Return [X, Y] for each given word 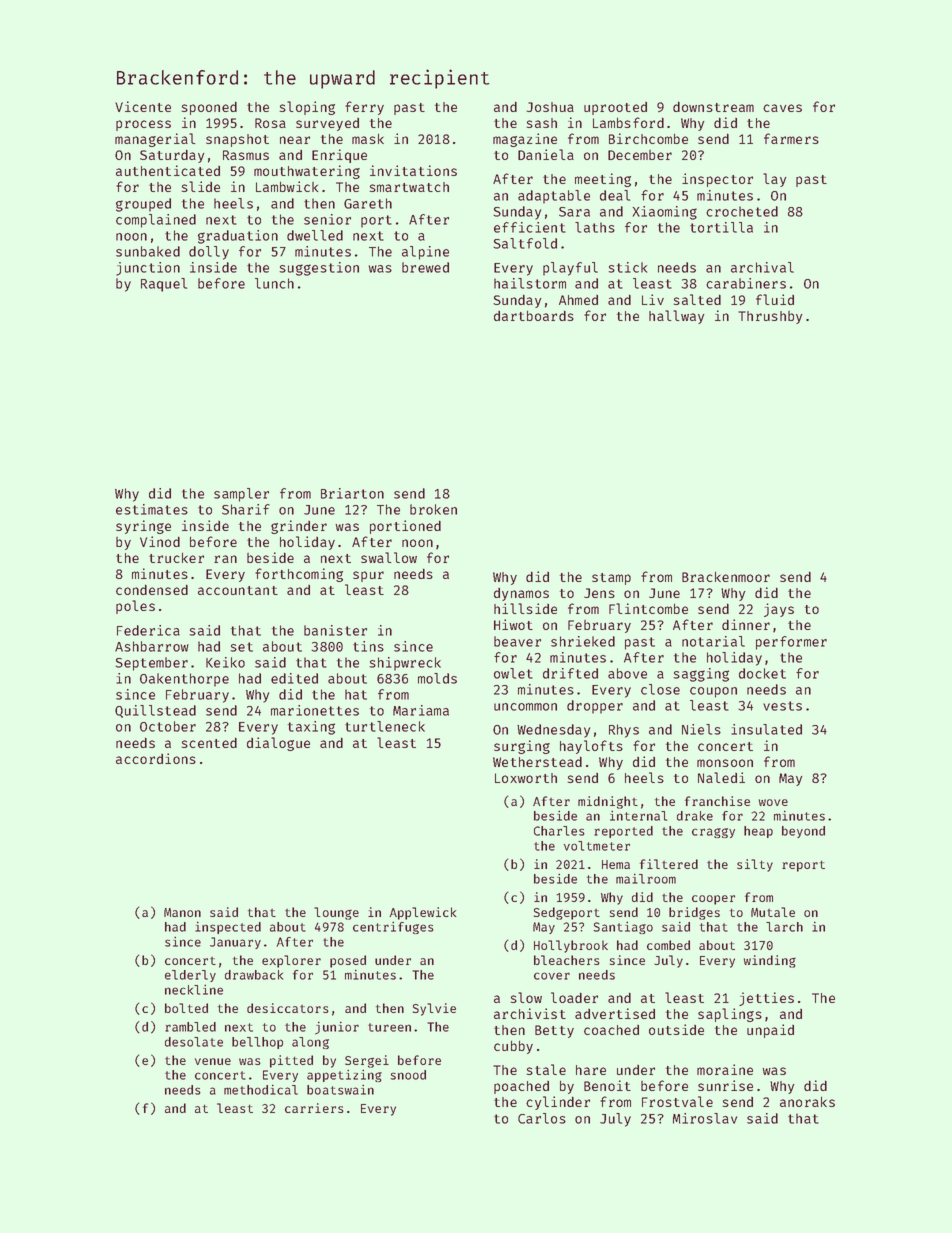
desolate [194, 1042]
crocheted [742, 211]
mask [368, 139]
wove [773, 802]
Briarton [352, 493]
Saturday [172, 156]
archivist [530, 1013]
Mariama [421, 710]
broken [433, 509]
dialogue [278, 744]
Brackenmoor [726, 577]
